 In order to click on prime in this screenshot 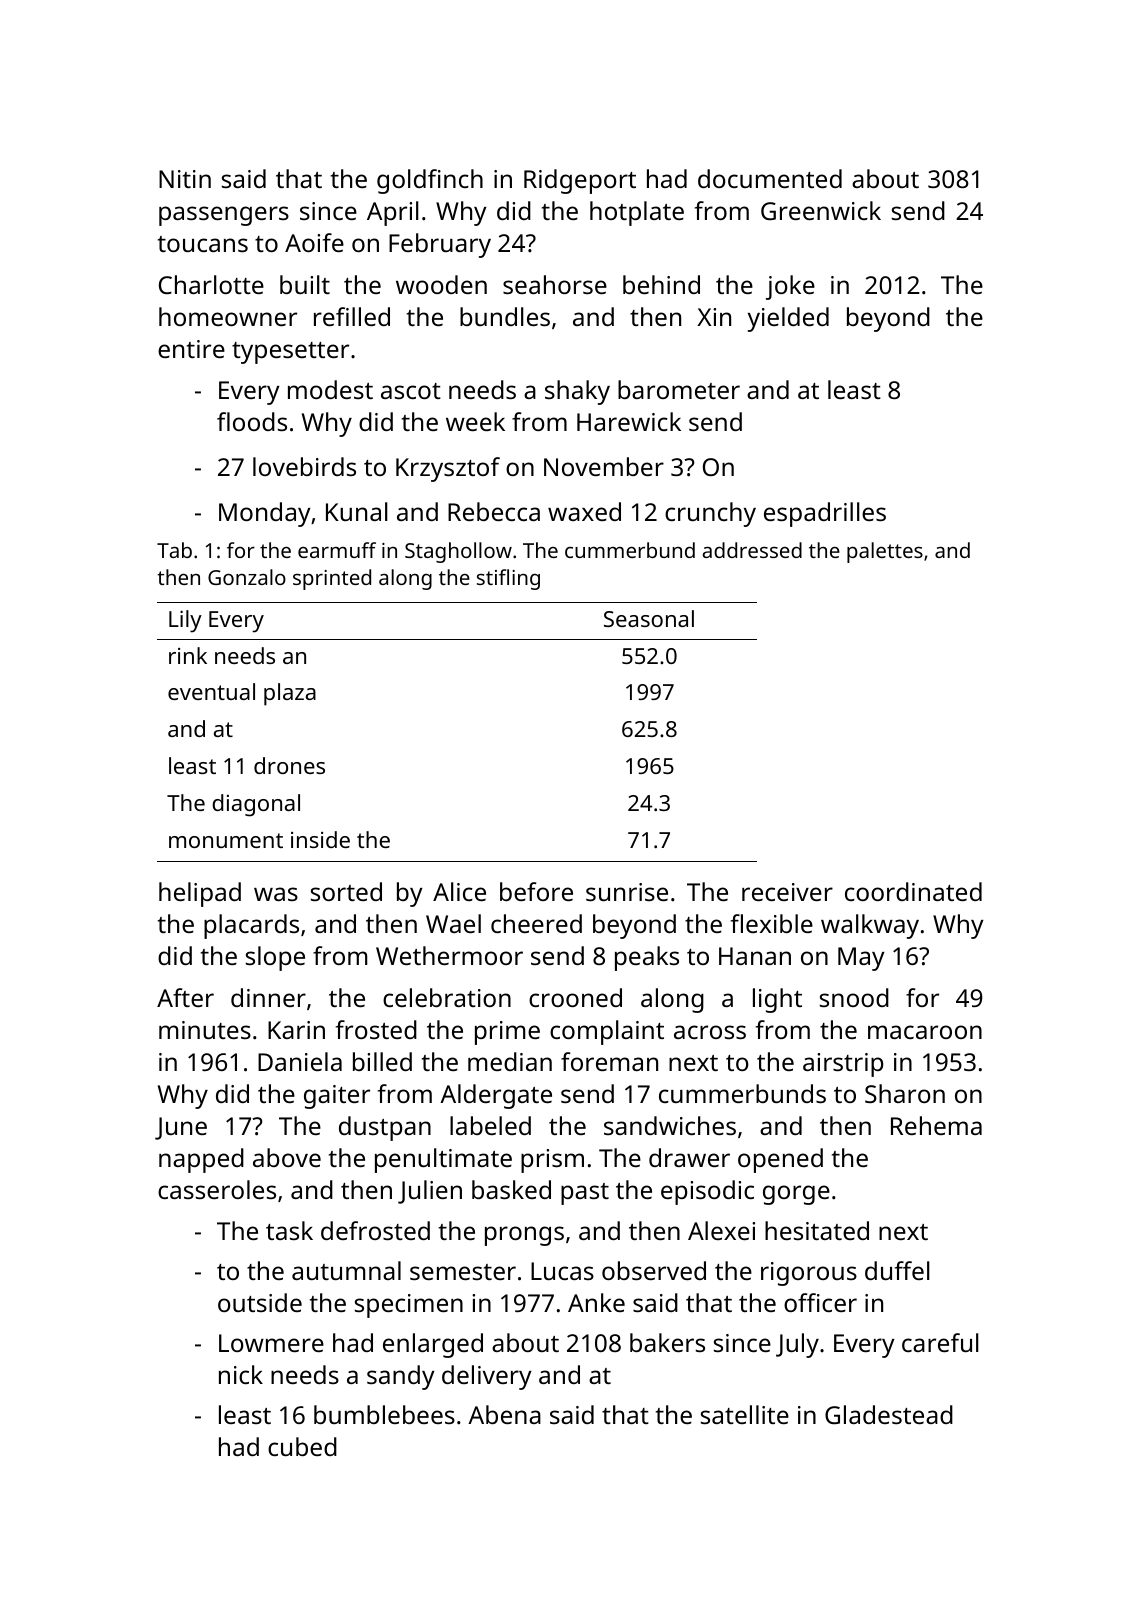, I will do `click(507, 1033)`.
